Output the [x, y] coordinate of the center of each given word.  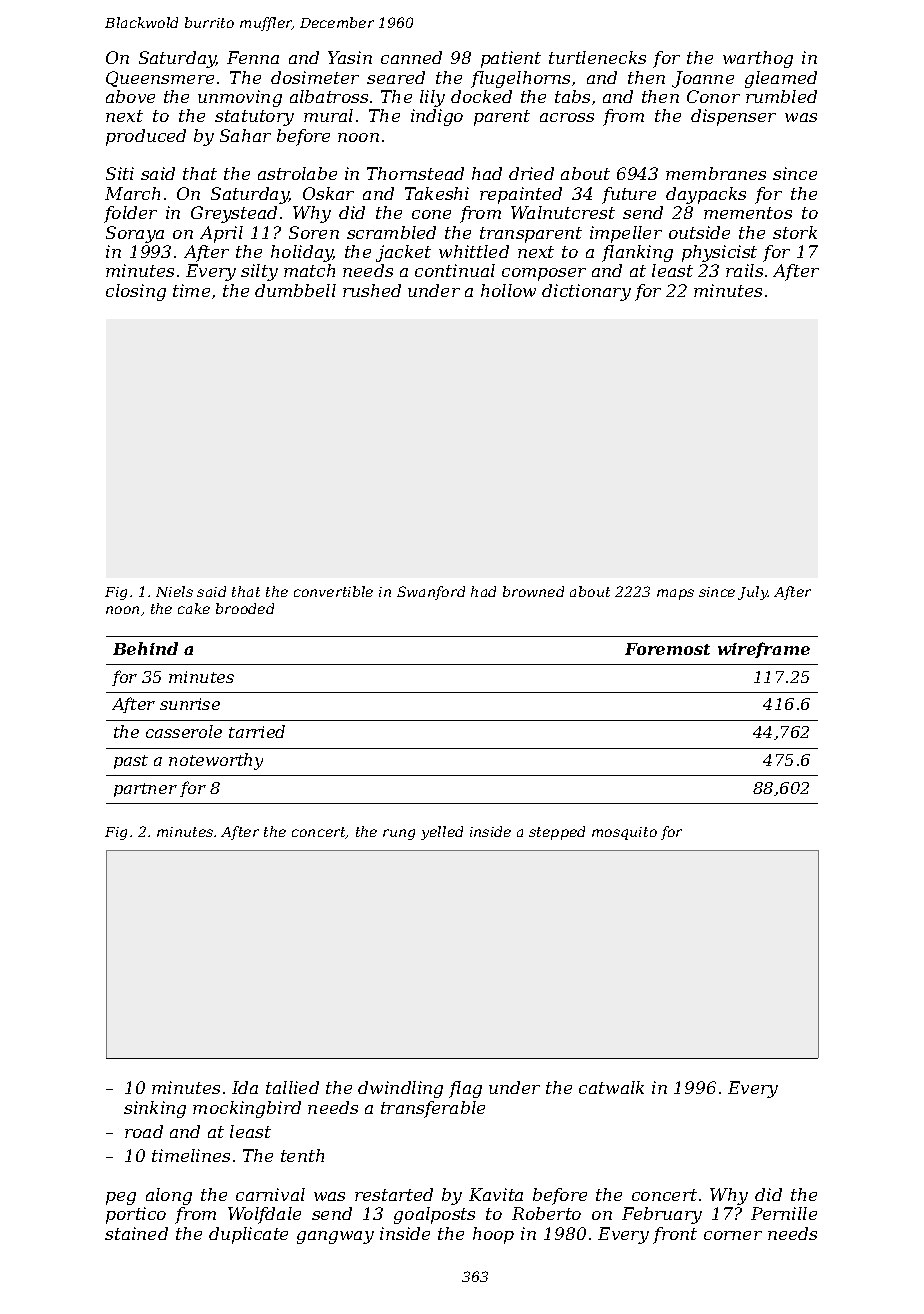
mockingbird [247, 1109]
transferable [433, 1109]
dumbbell [295, 290]
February [662, 1215]
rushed [372, 290]
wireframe [764, 650]
